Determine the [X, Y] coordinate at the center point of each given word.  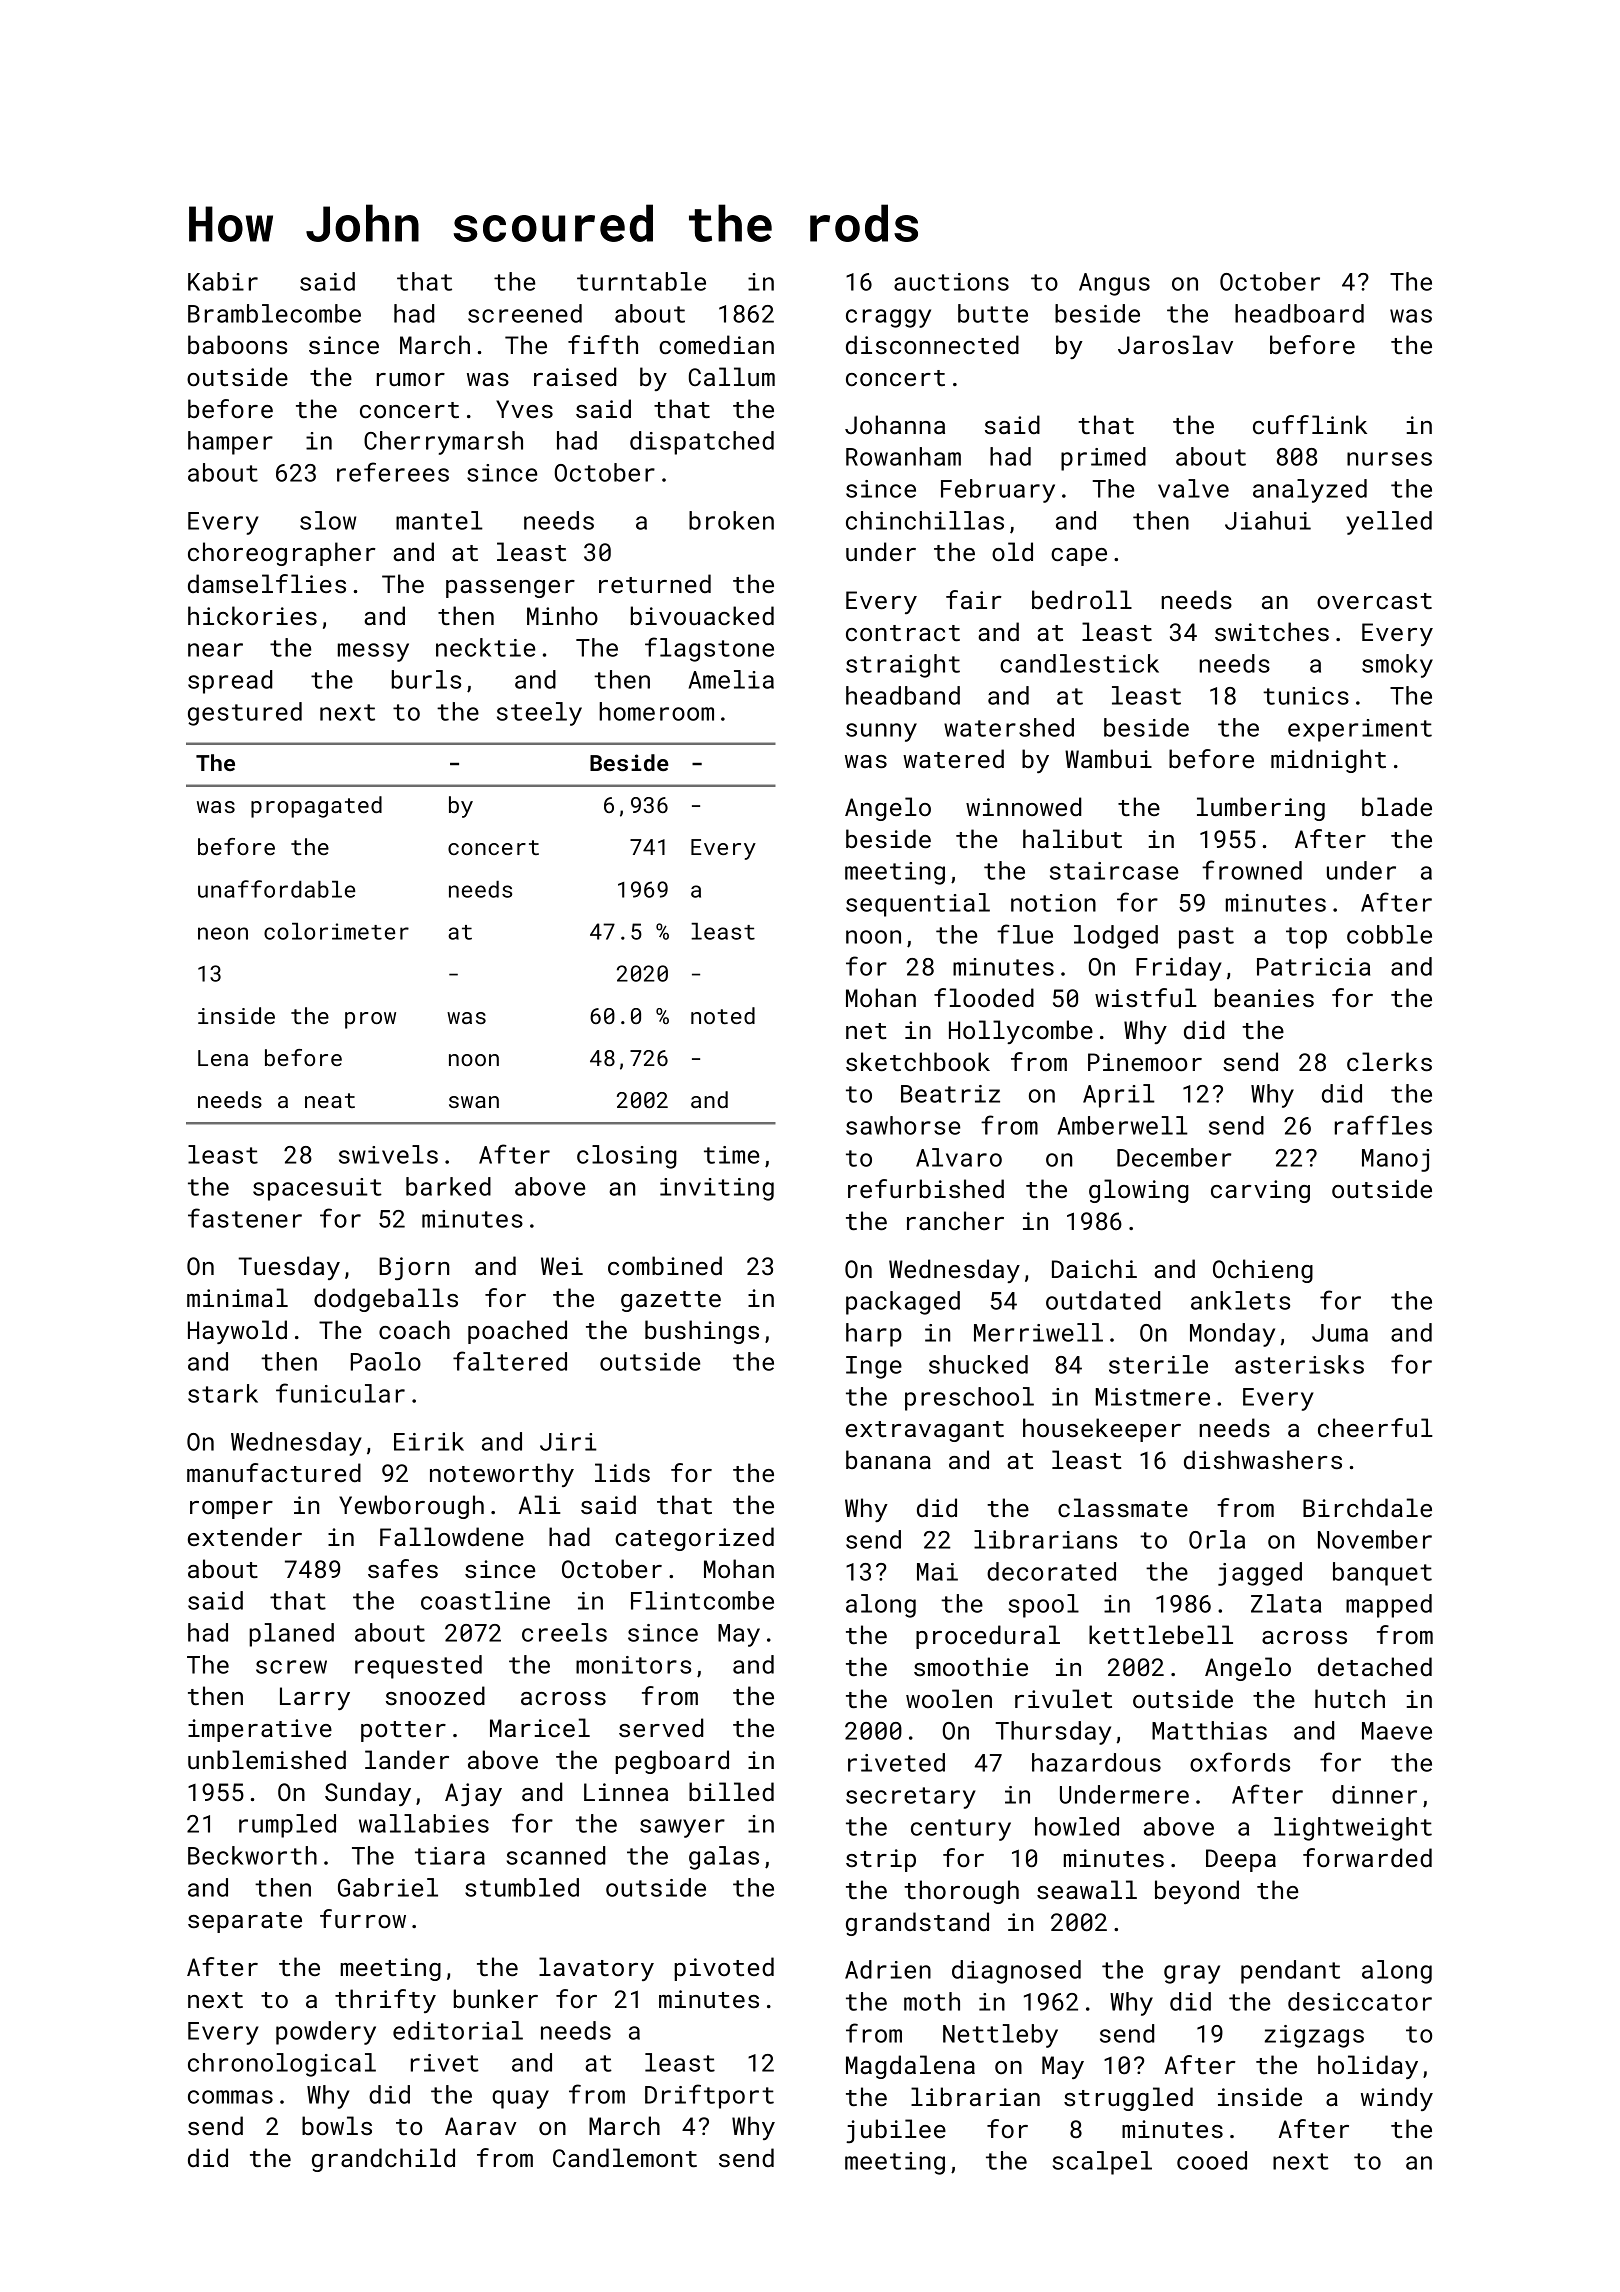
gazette [671, 1301]
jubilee [896, 2131]
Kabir [223, 281]
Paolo [386, 1361]
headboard [1299, 313]
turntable [641, 281]
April [1119, 1096]
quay [520, 2099]
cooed [1212, 2160]
